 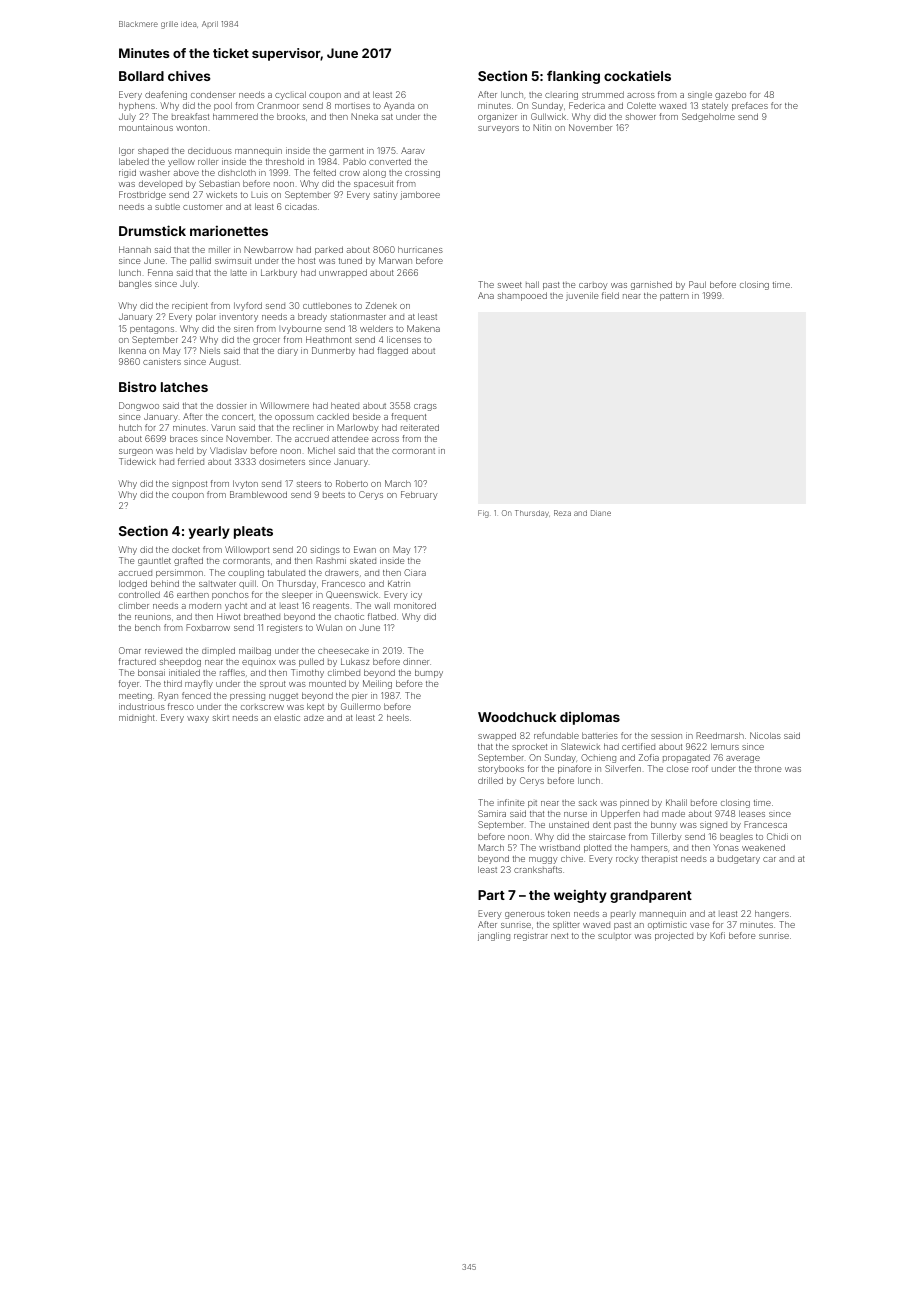 What do you see at coordinates (750, 106) in the screenshot?
I see `prefaces` at bounding box center [750, 106].
